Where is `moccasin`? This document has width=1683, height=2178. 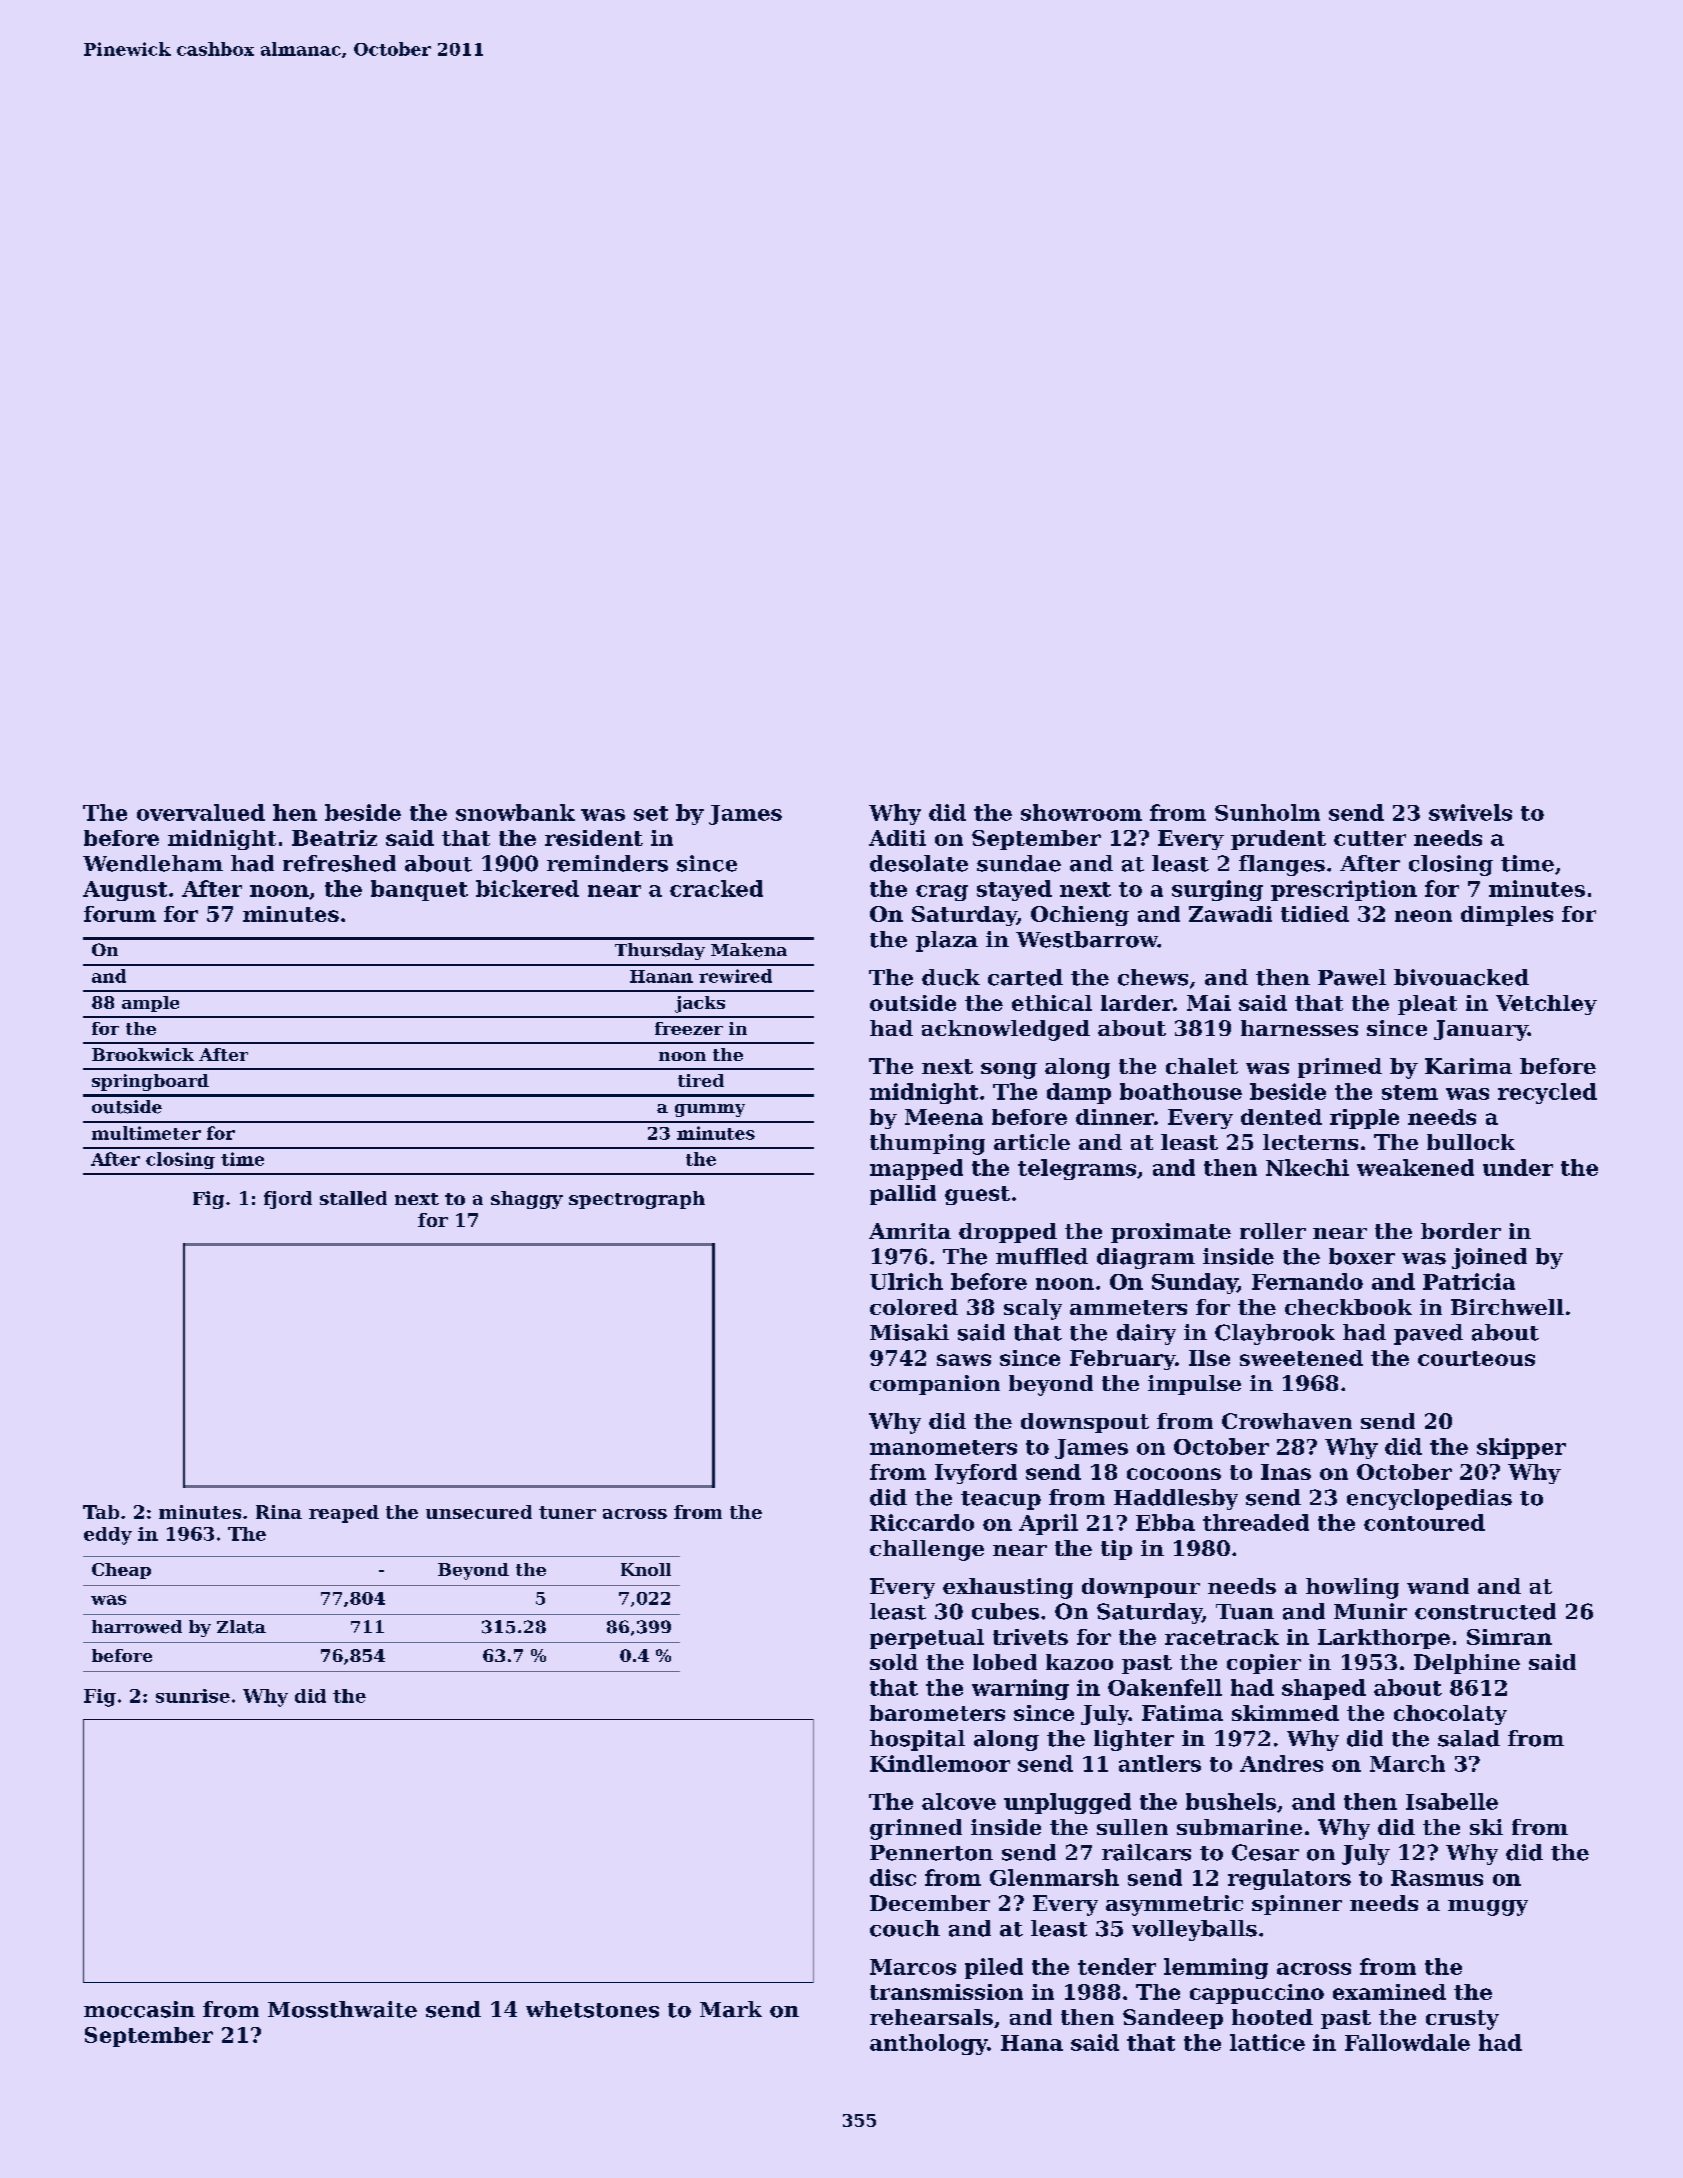
moccasin is located at coordinates (139, 2009).
